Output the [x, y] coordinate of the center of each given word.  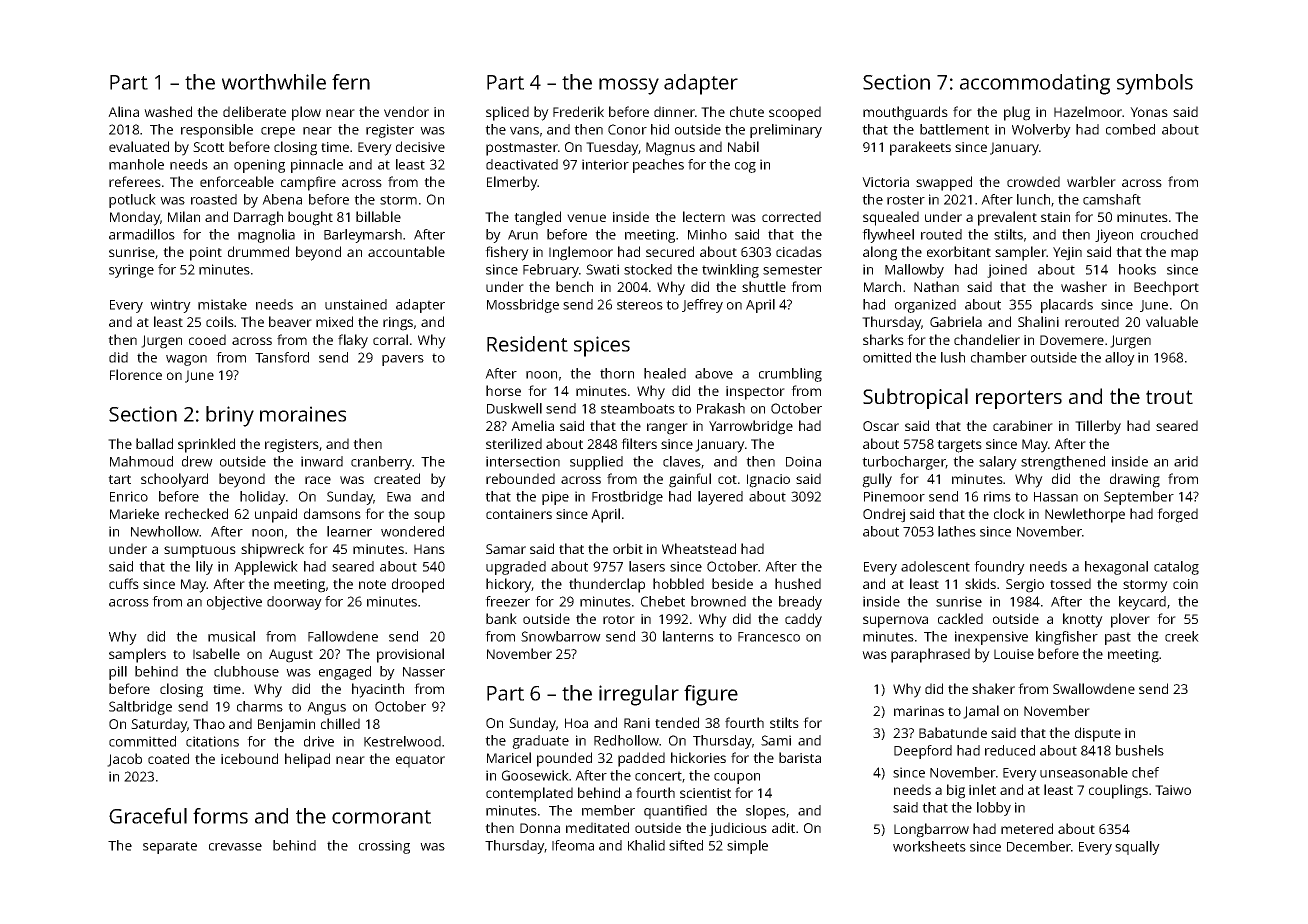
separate [170, 847]
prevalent [1007, 218]
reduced [1010, 750]
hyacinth [378, 690]
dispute [1098, 734]
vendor [406, 111]
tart [119, 479]
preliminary [786, 131]
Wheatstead [699, 548]
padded [641, 759]
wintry [170, 306]
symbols [1155, 84]
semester [792, 270]
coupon [737, 778]
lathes [957, 531]
